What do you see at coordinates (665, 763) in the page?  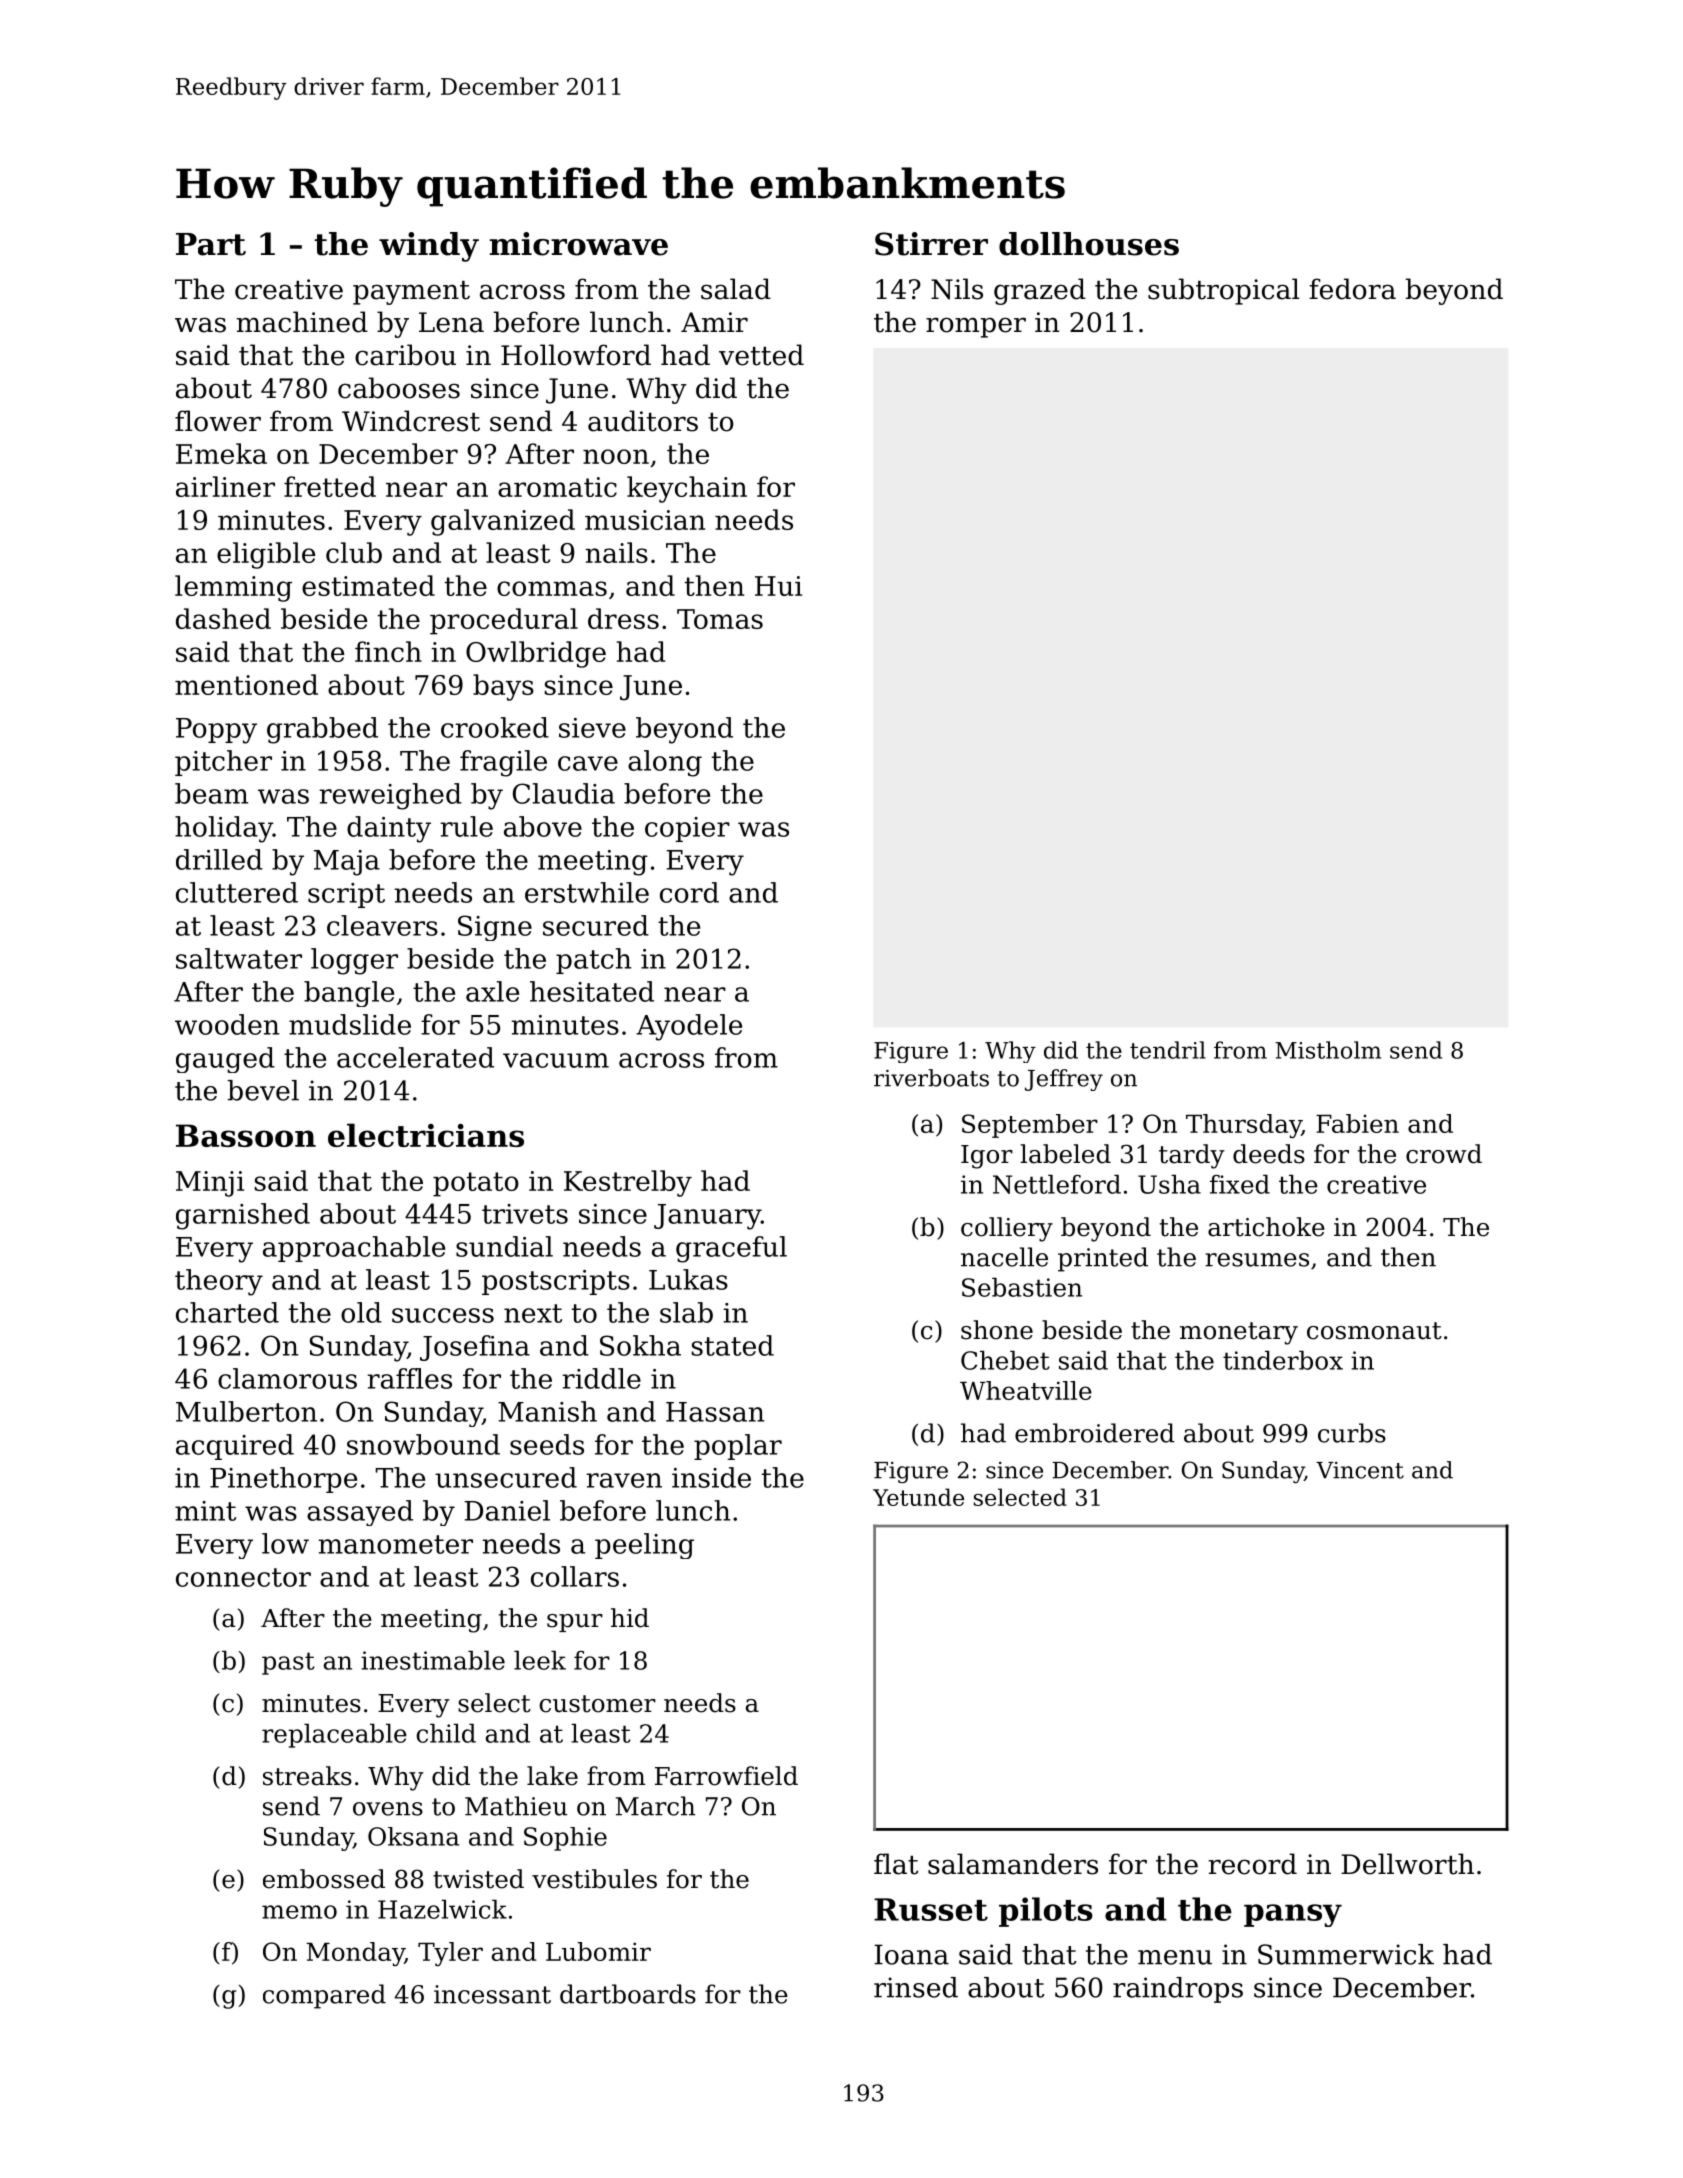 I see `along` at bounding box center [665, 763].
